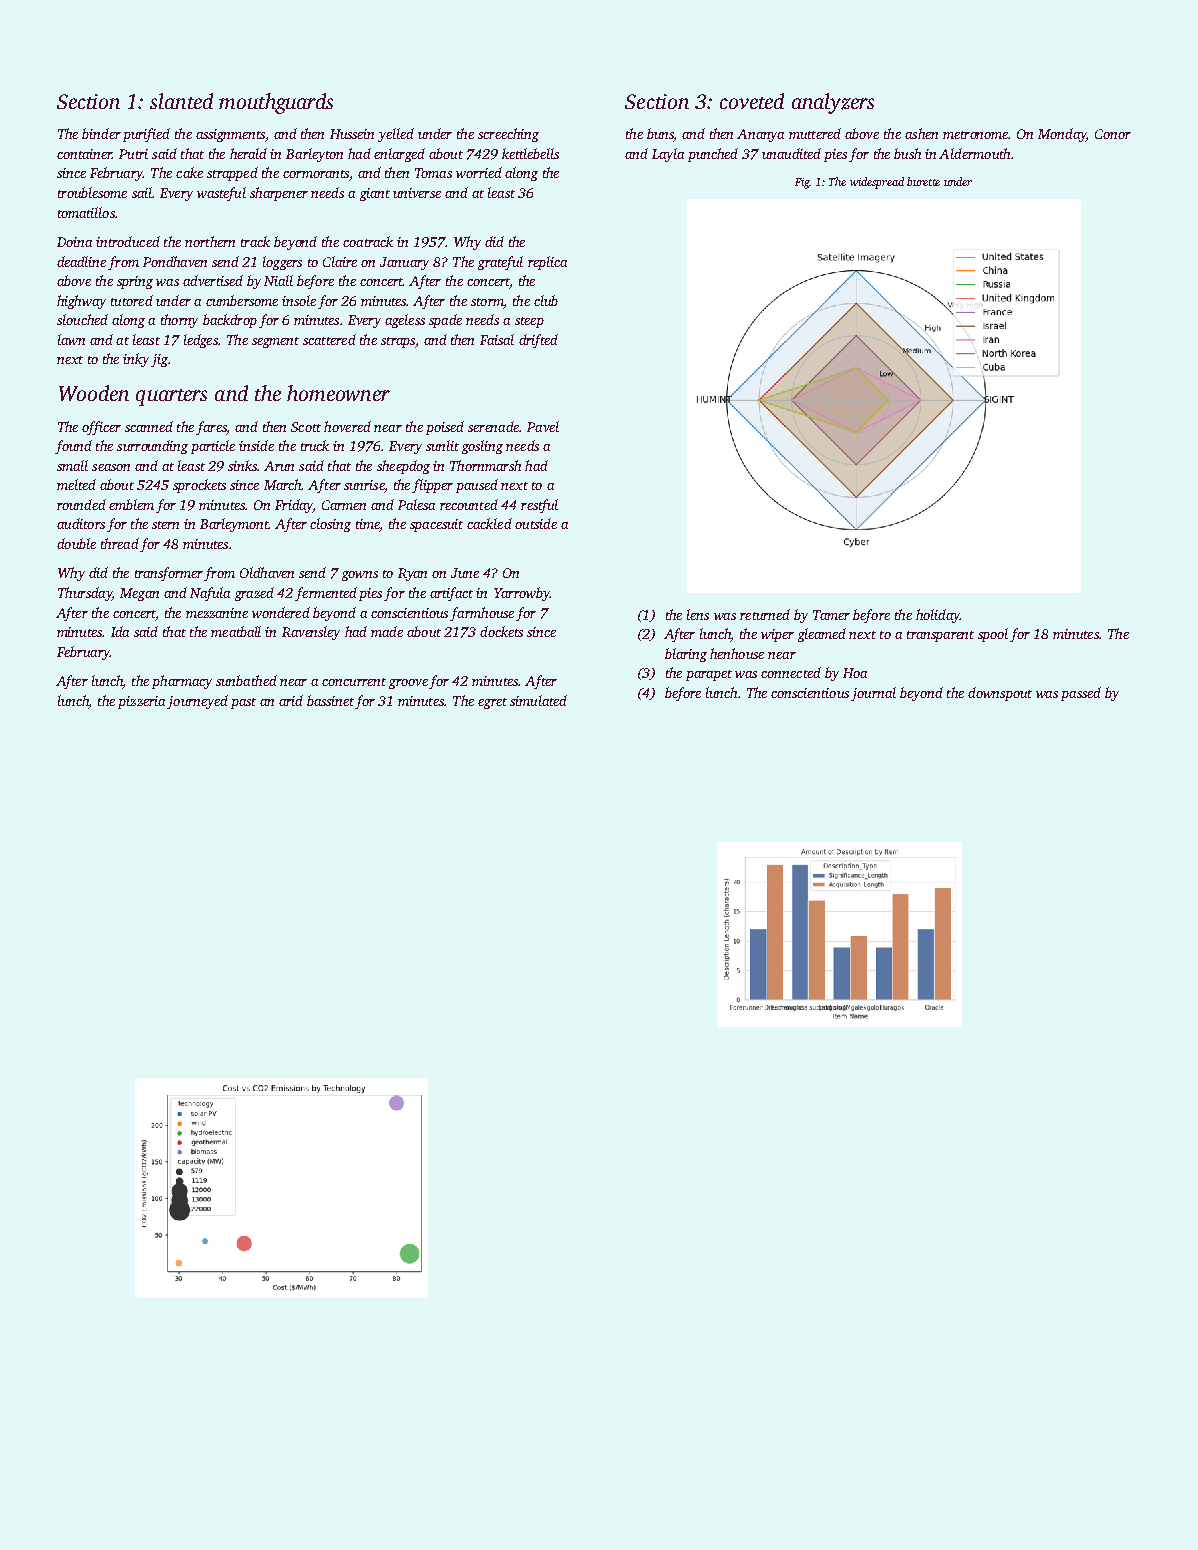  What do you see at coordinates (938, 616) in the screenshot?
I see `holiday` at bounding box center [938, 616].
